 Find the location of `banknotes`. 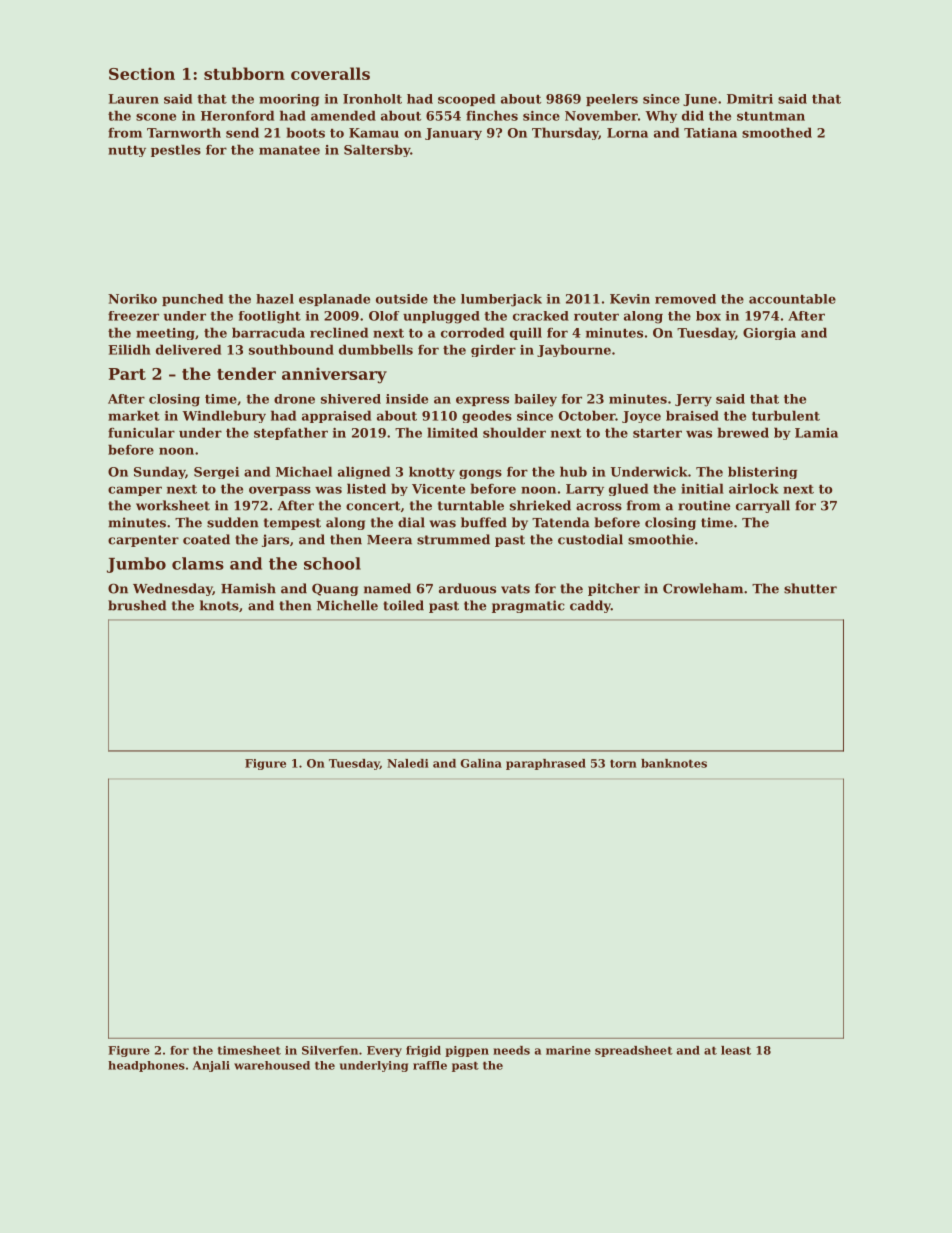

banknotes is located at coordinates (674, 763).
